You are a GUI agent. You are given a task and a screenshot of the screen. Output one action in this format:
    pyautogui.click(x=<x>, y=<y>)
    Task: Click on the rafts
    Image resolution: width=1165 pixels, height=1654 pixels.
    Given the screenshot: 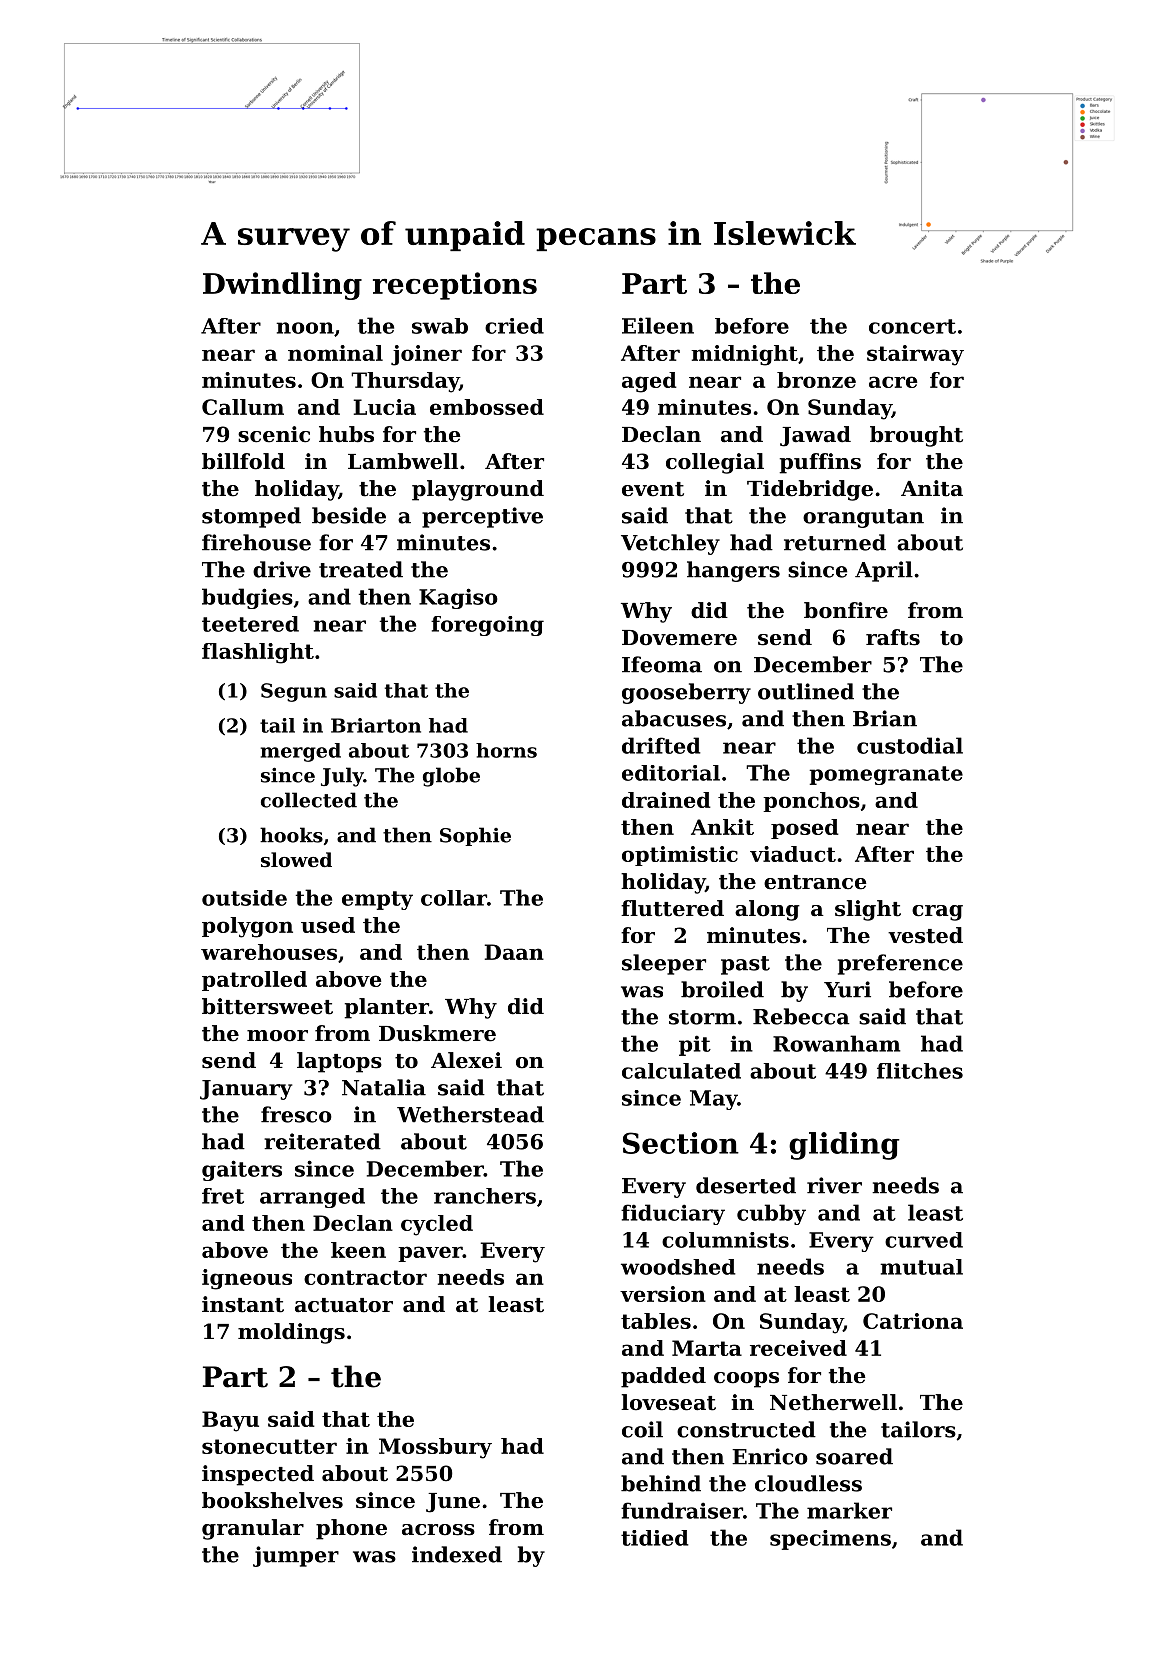 What is the action you would take?
    pyautogui.click(x=893, y=637)
